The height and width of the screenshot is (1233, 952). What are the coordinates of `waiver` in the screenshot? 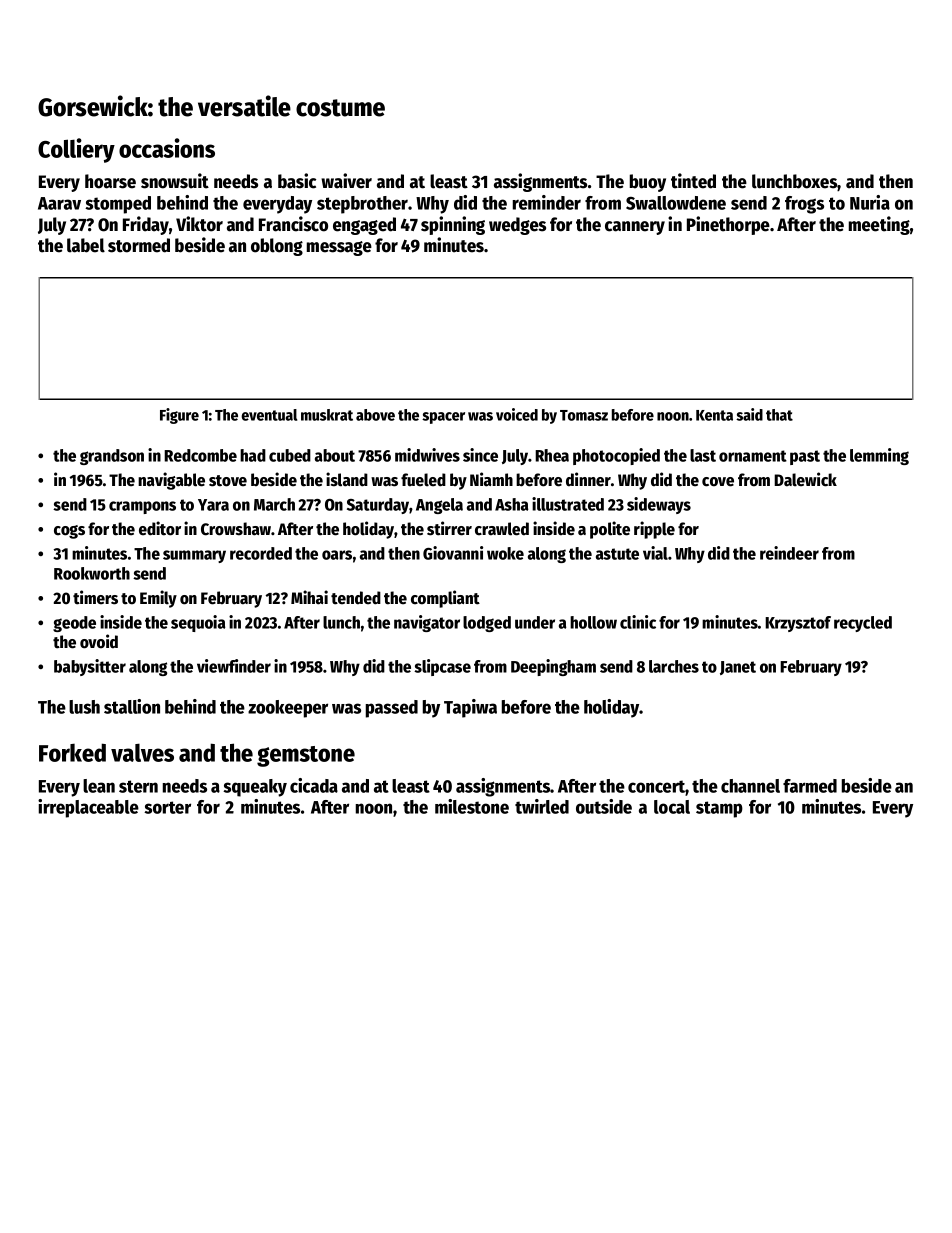 It's located at (346, 181).
